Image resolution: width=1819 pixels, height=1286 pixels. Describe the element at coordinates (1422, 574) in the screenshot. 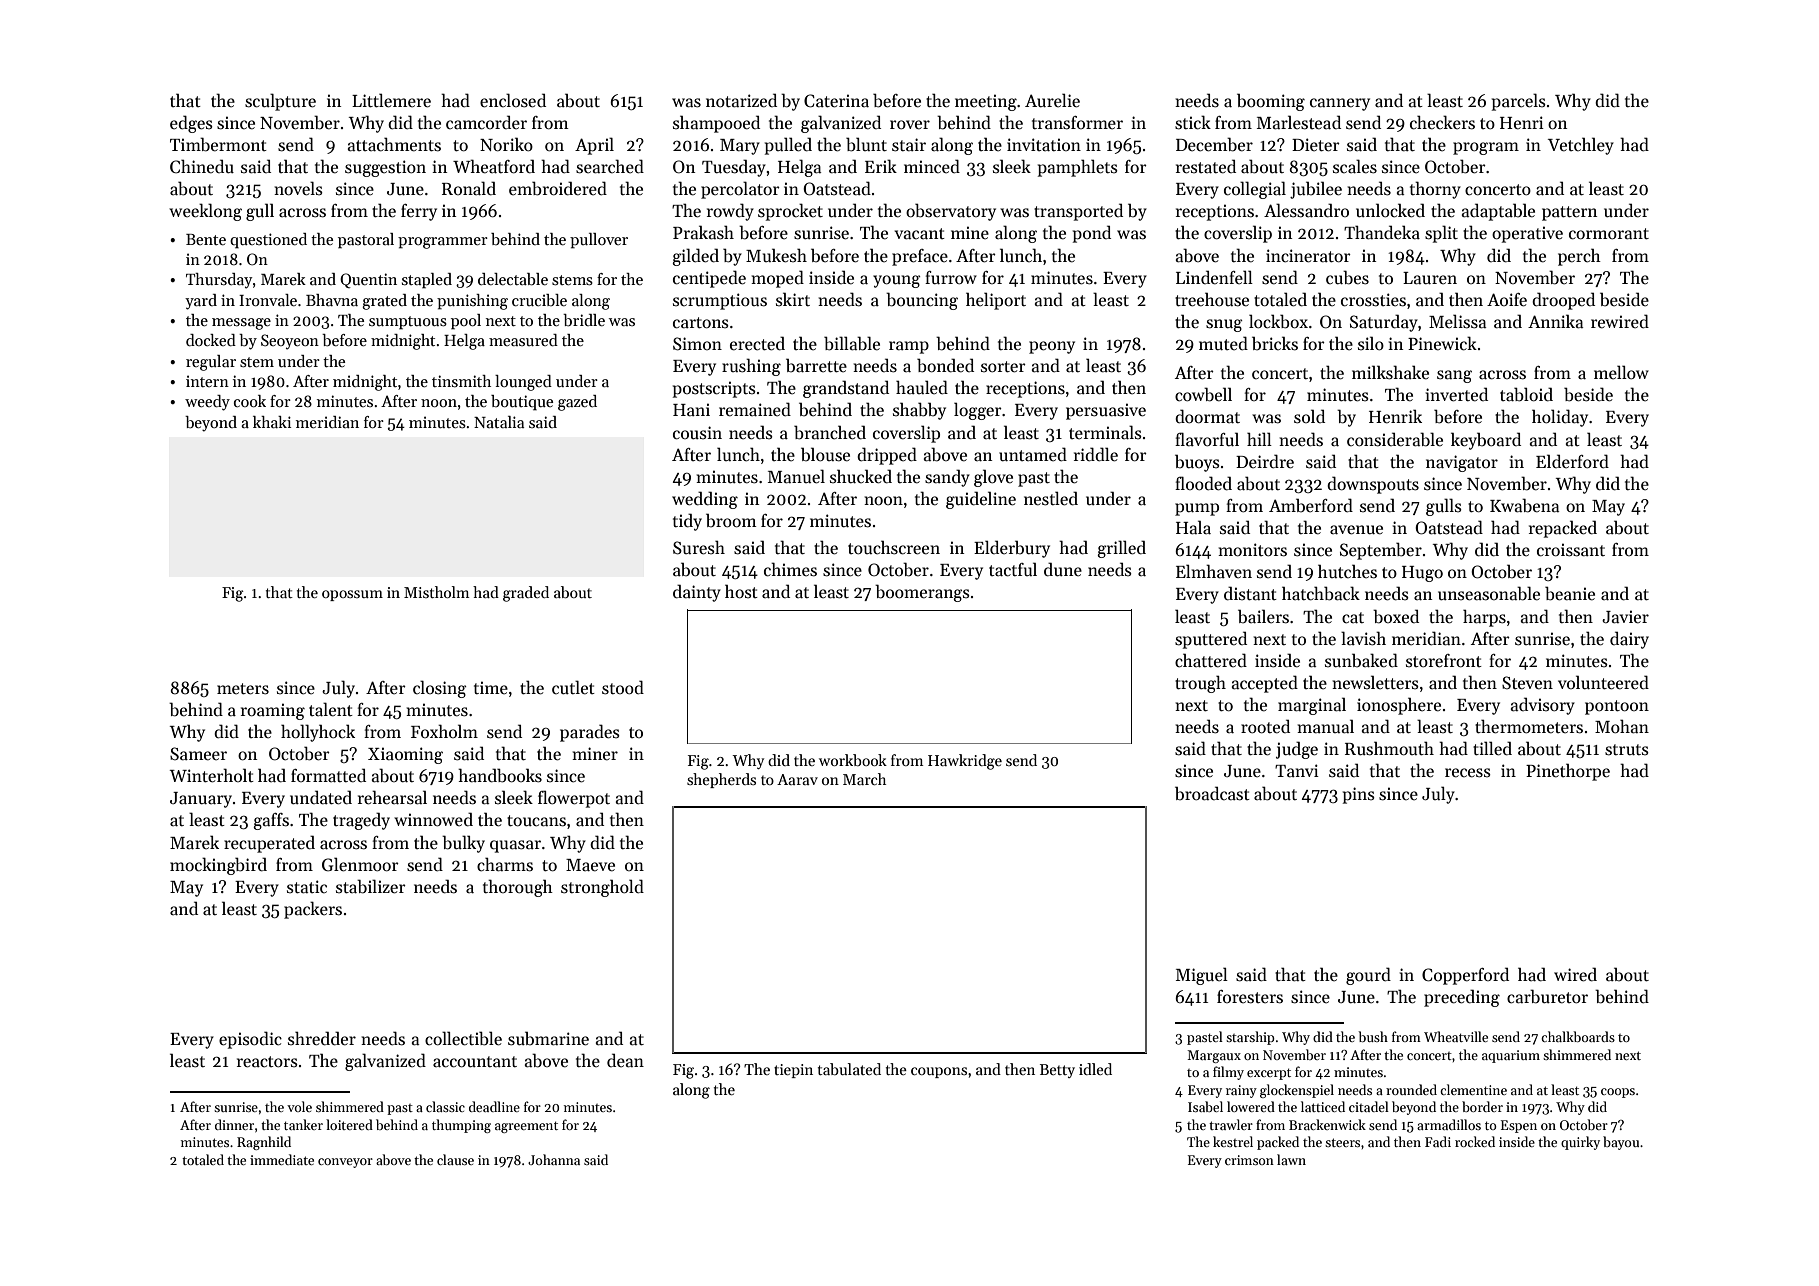

I see `Hugo` at that location.
